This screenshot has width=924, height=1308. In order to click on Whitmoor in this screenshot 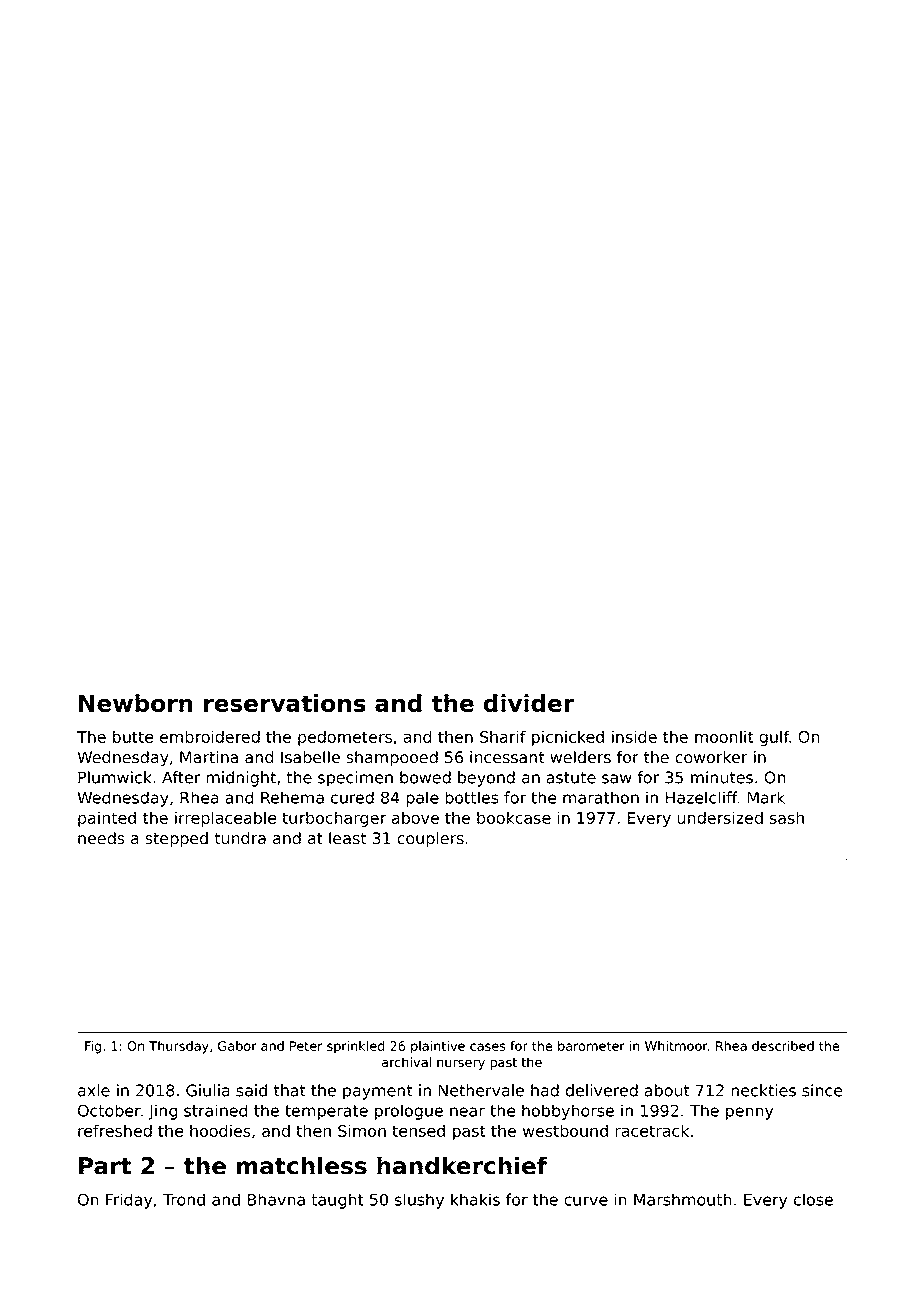, I will do `click(676, 1046)`.
